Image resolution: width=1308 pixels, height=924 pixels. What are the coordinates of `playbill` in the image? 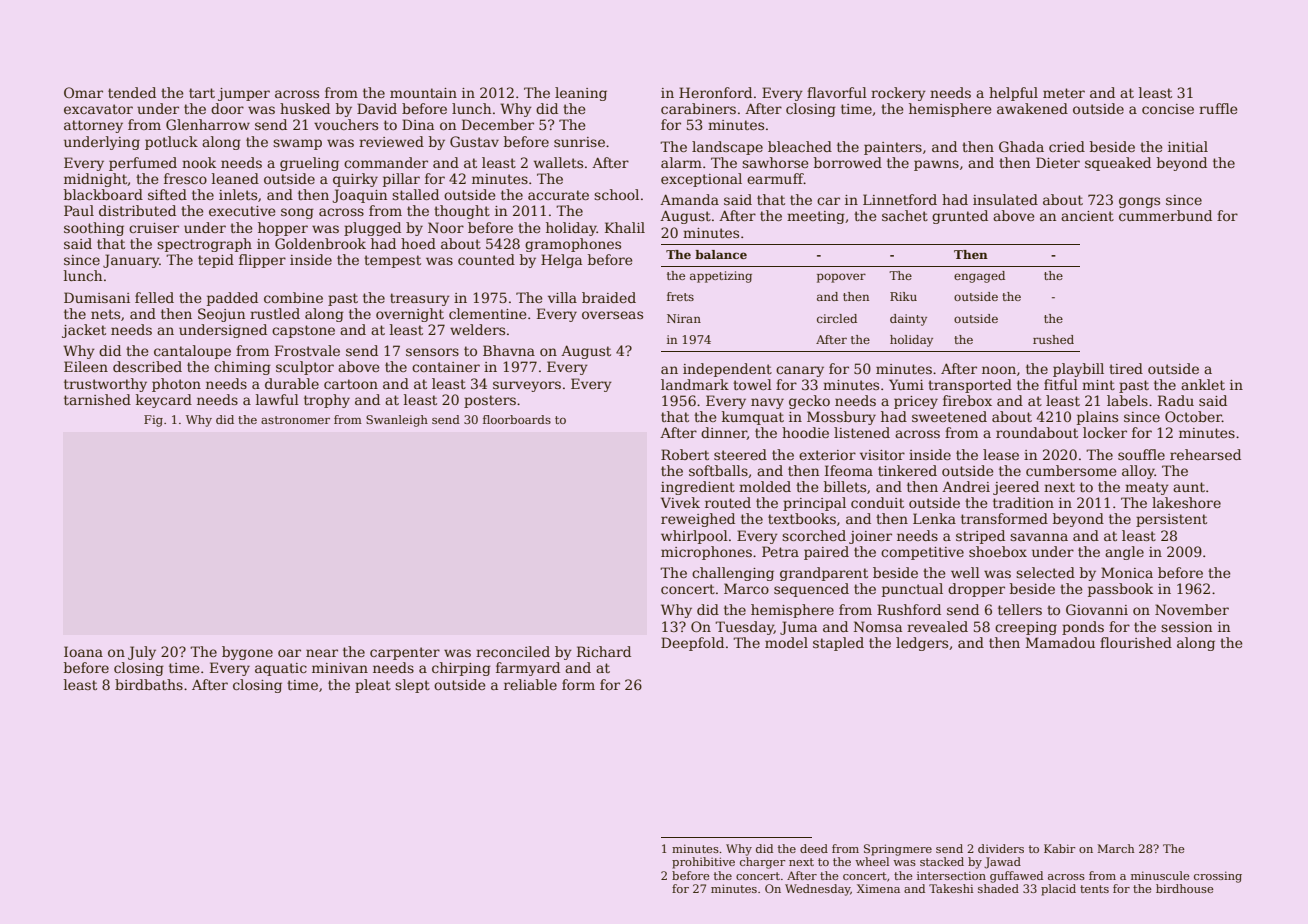 It's located at (1078, 370).
